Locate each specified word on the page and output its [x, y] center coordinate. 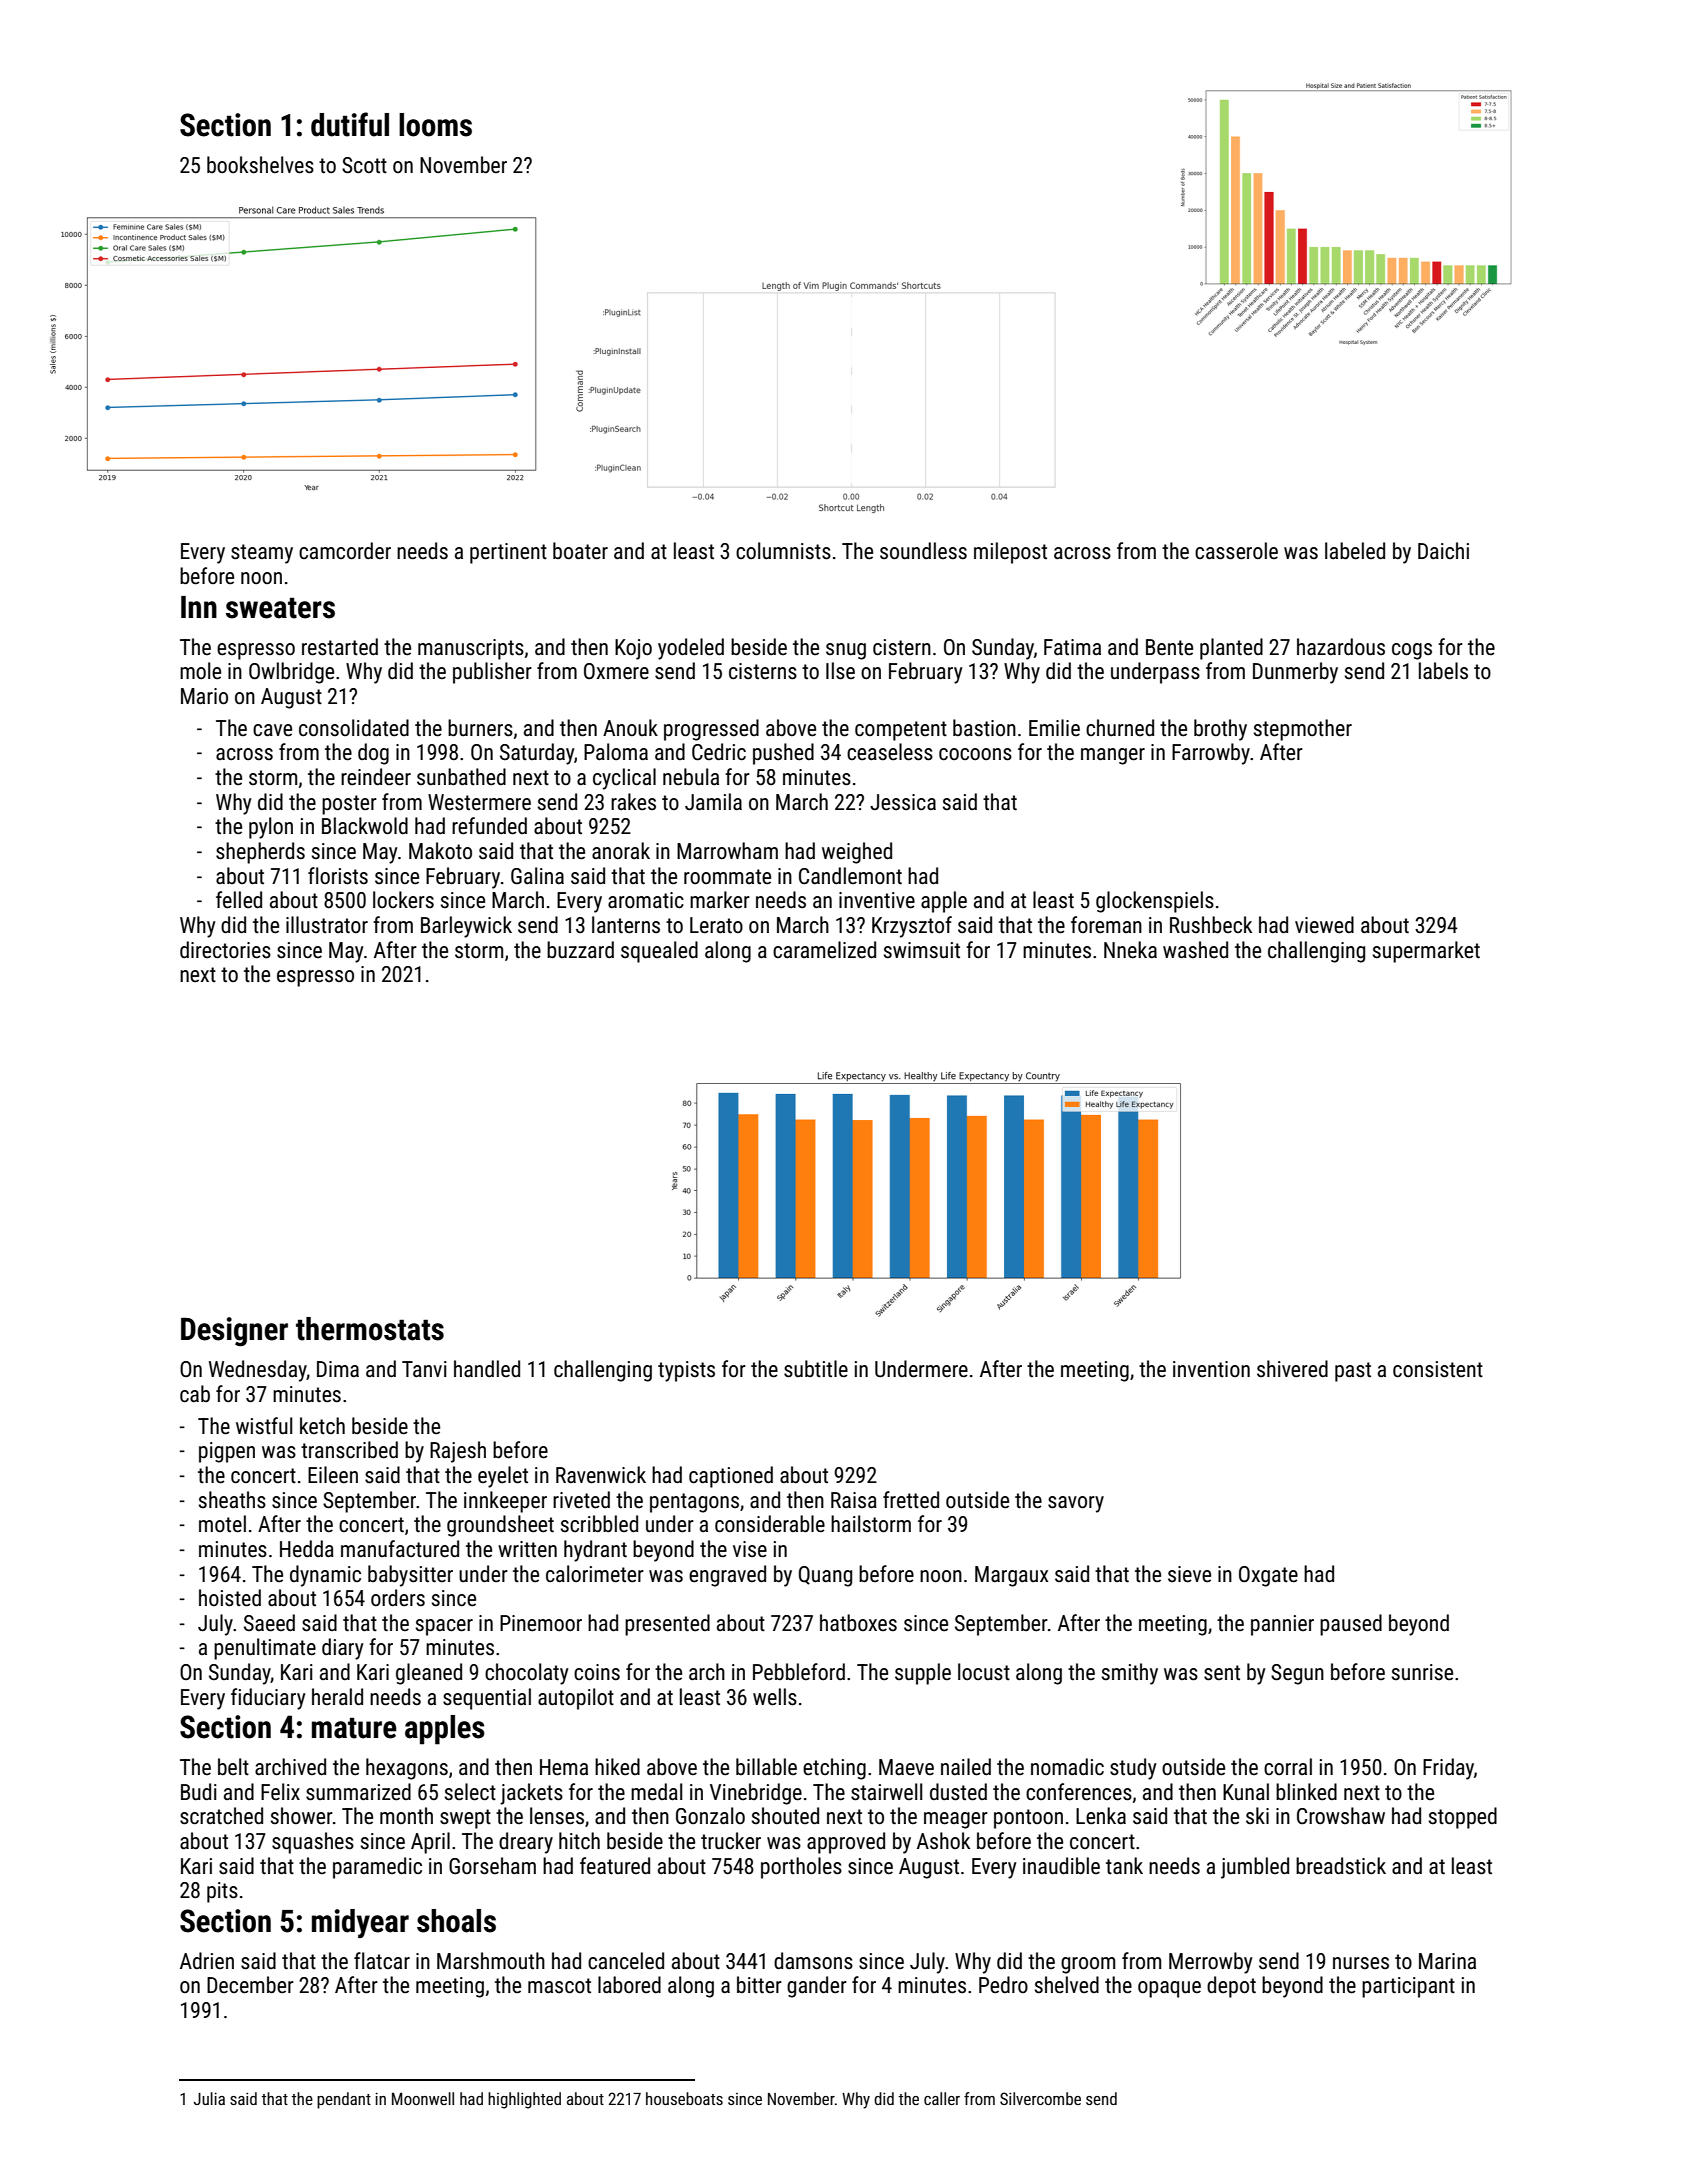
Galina [537, 876]
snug [846, 651]
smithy [1130, 1674]
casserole [1236, 551]
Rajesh [458, 1452]
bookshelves [260, 165]
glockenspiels [1155, 902]
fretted [911, 1500]
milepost [1010, 553]
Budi [199, 1792]
